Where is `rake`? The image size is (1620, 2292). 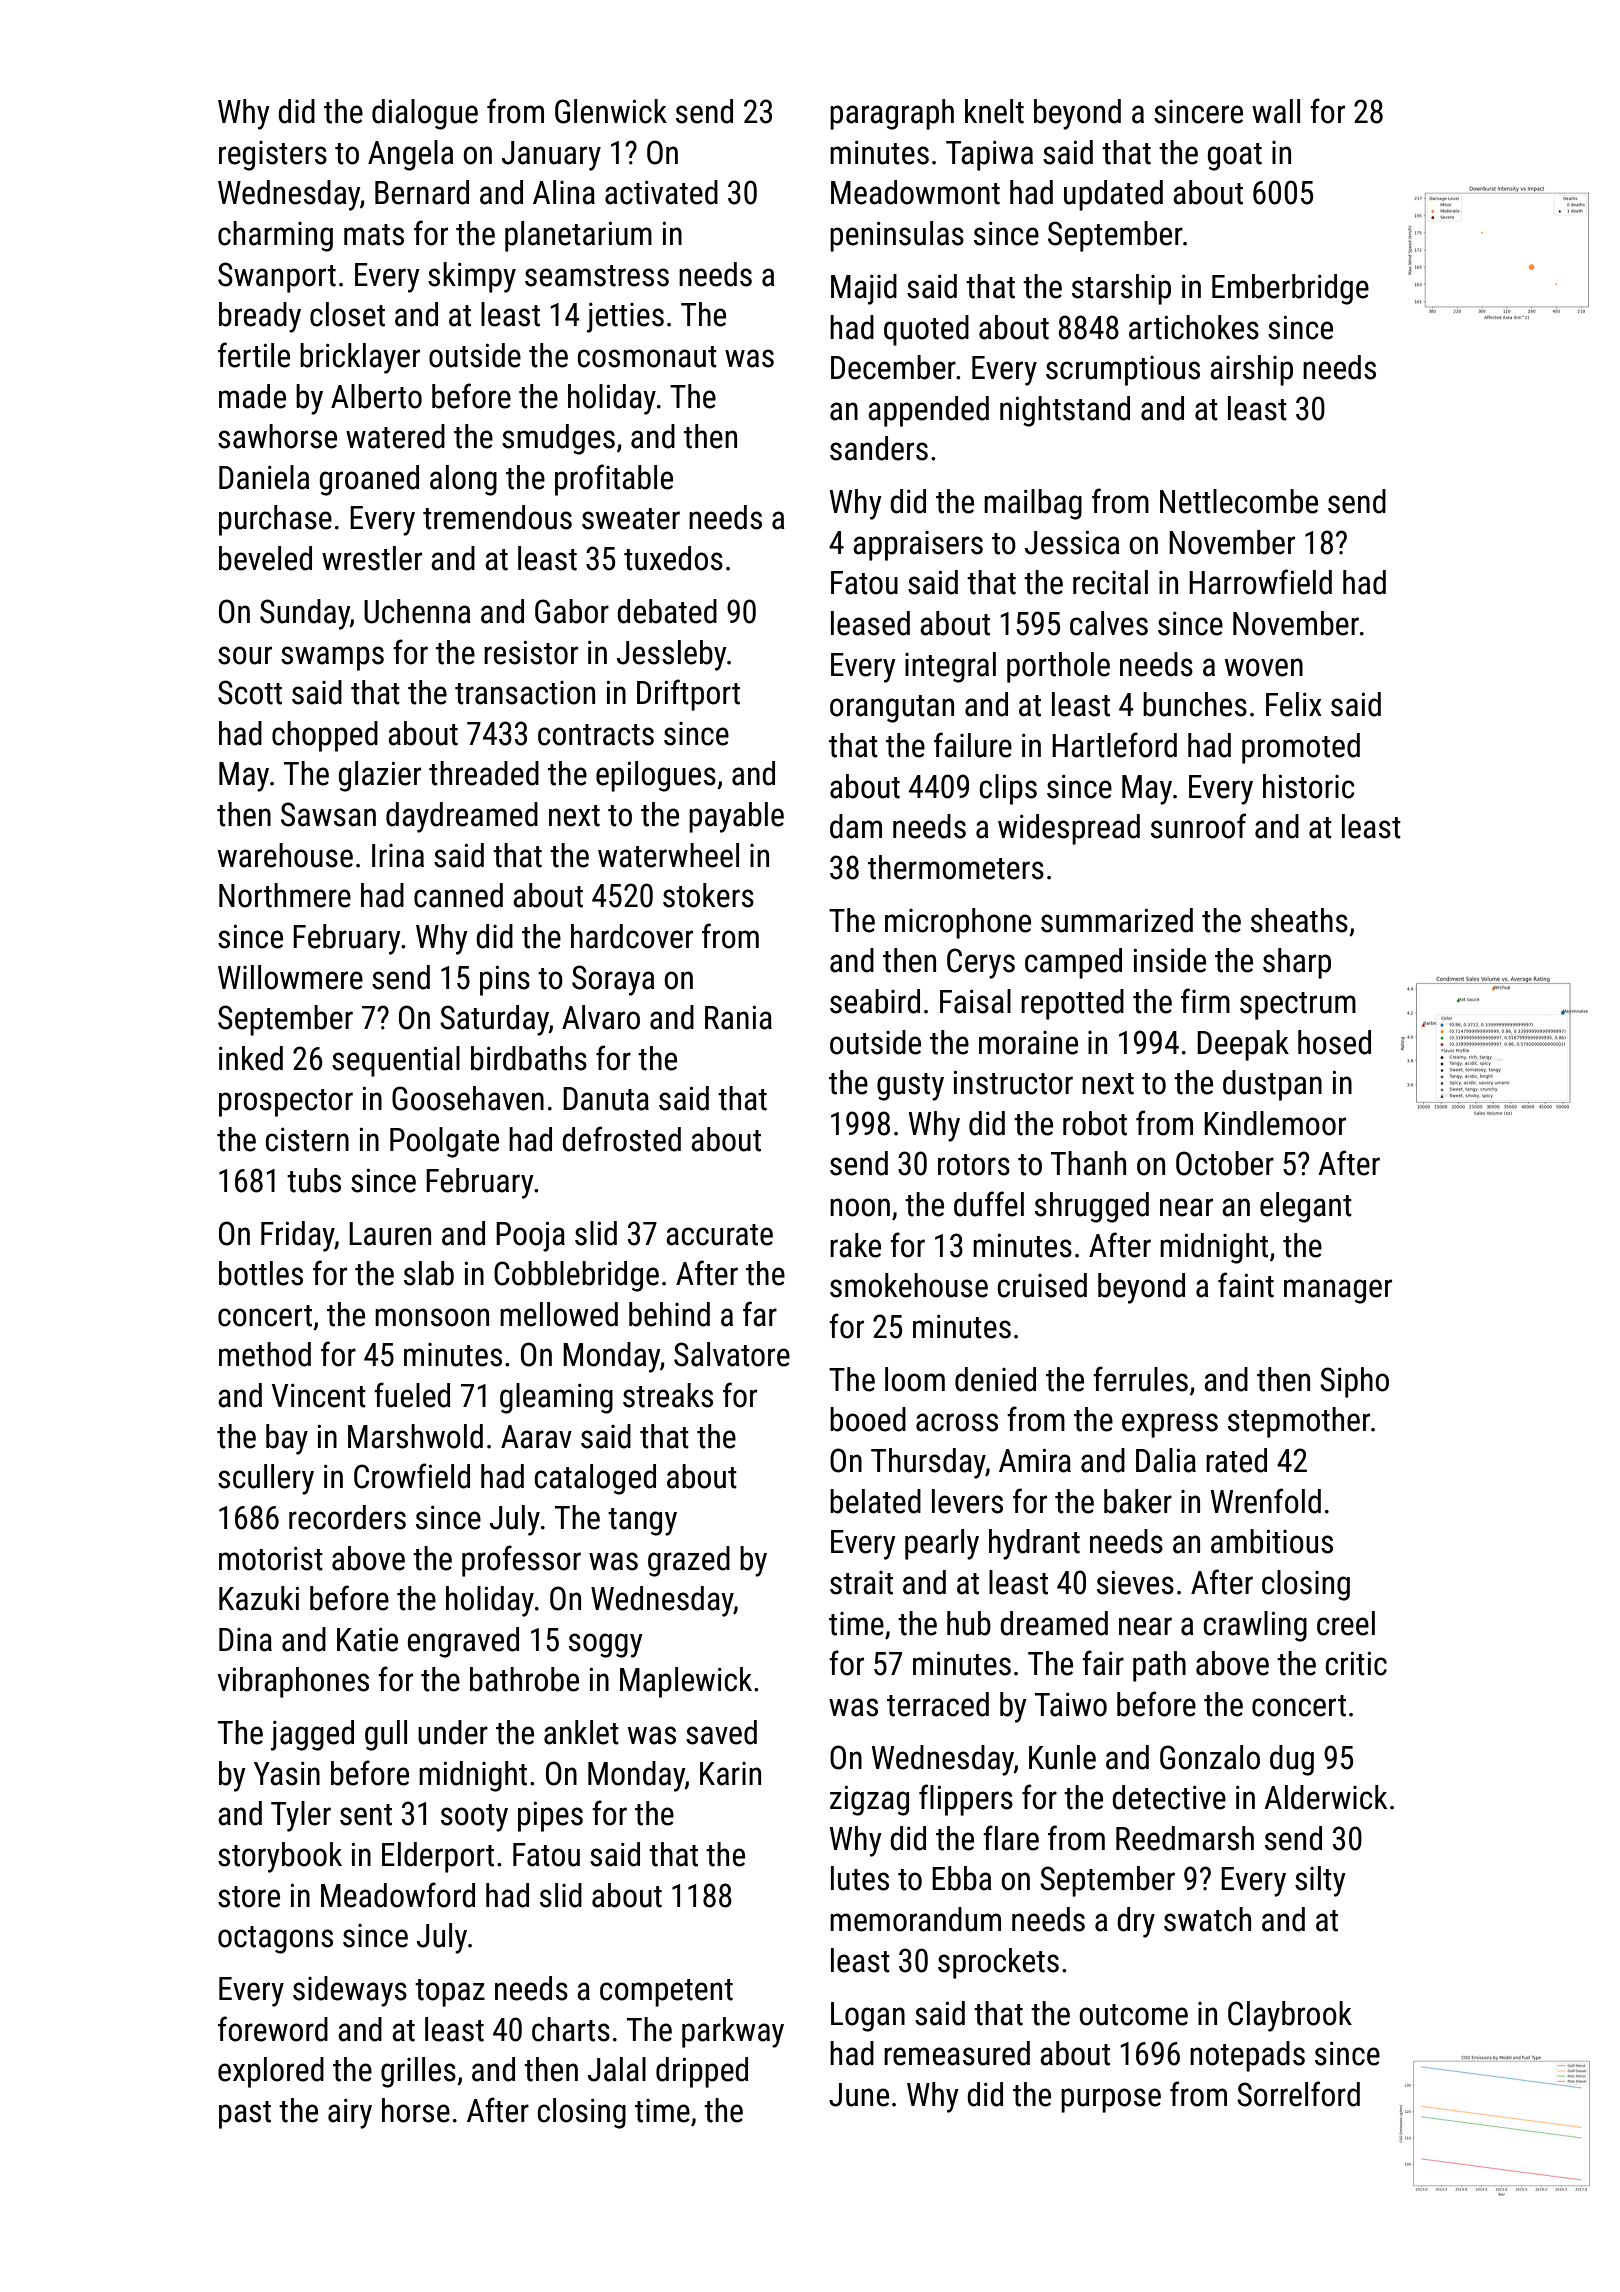
rake is located at coordinates (855, 1245).
